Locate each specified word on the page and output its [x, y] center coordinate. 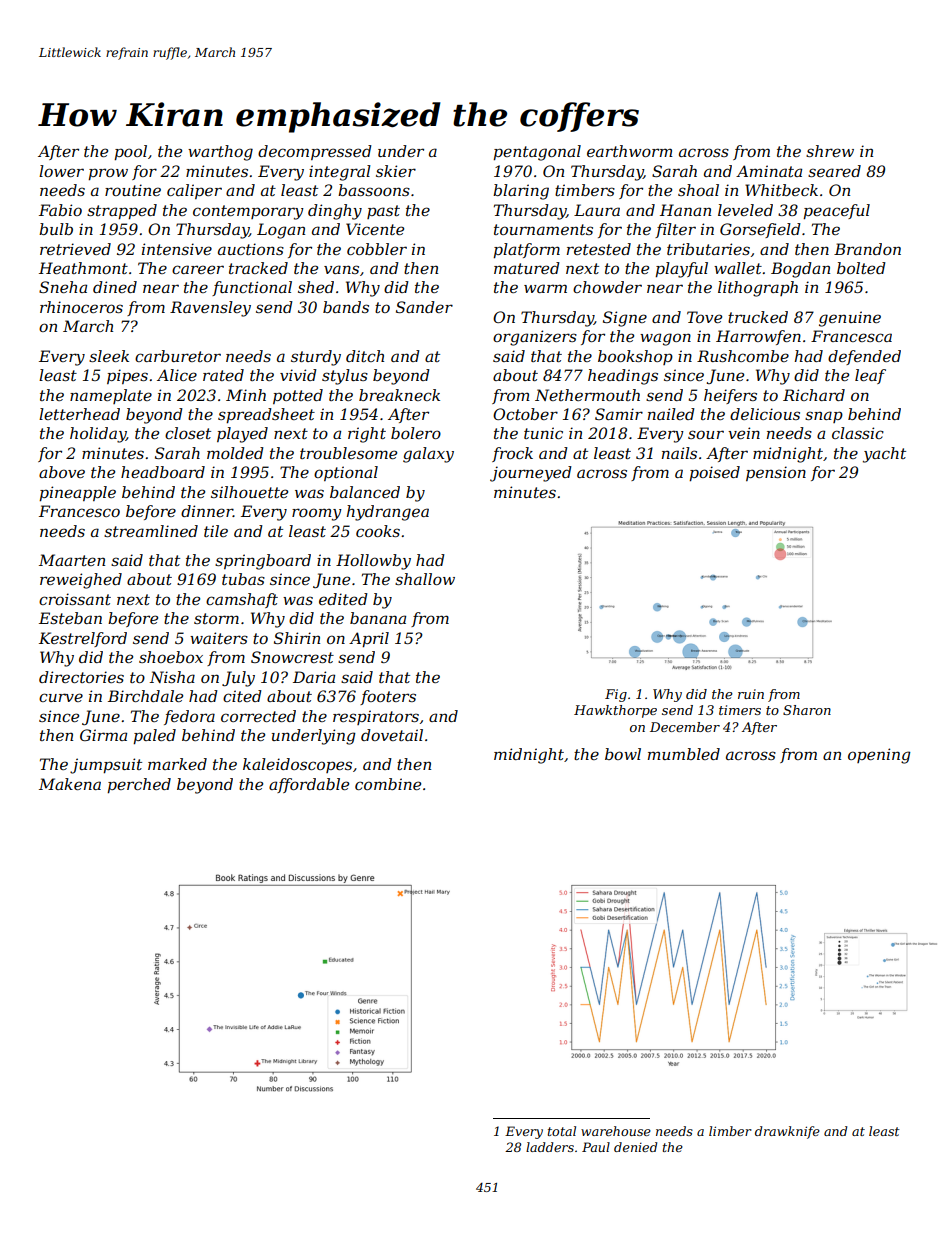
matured [527, 268]
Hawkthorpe [615, 711]
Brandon [867, 249]
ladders [550, 1147]
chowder [607, 287]
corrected [258, 716]
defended [864, 357]
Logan [281, 231]
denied [635, 1147]
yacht [884, 455]
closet [188, 433]
